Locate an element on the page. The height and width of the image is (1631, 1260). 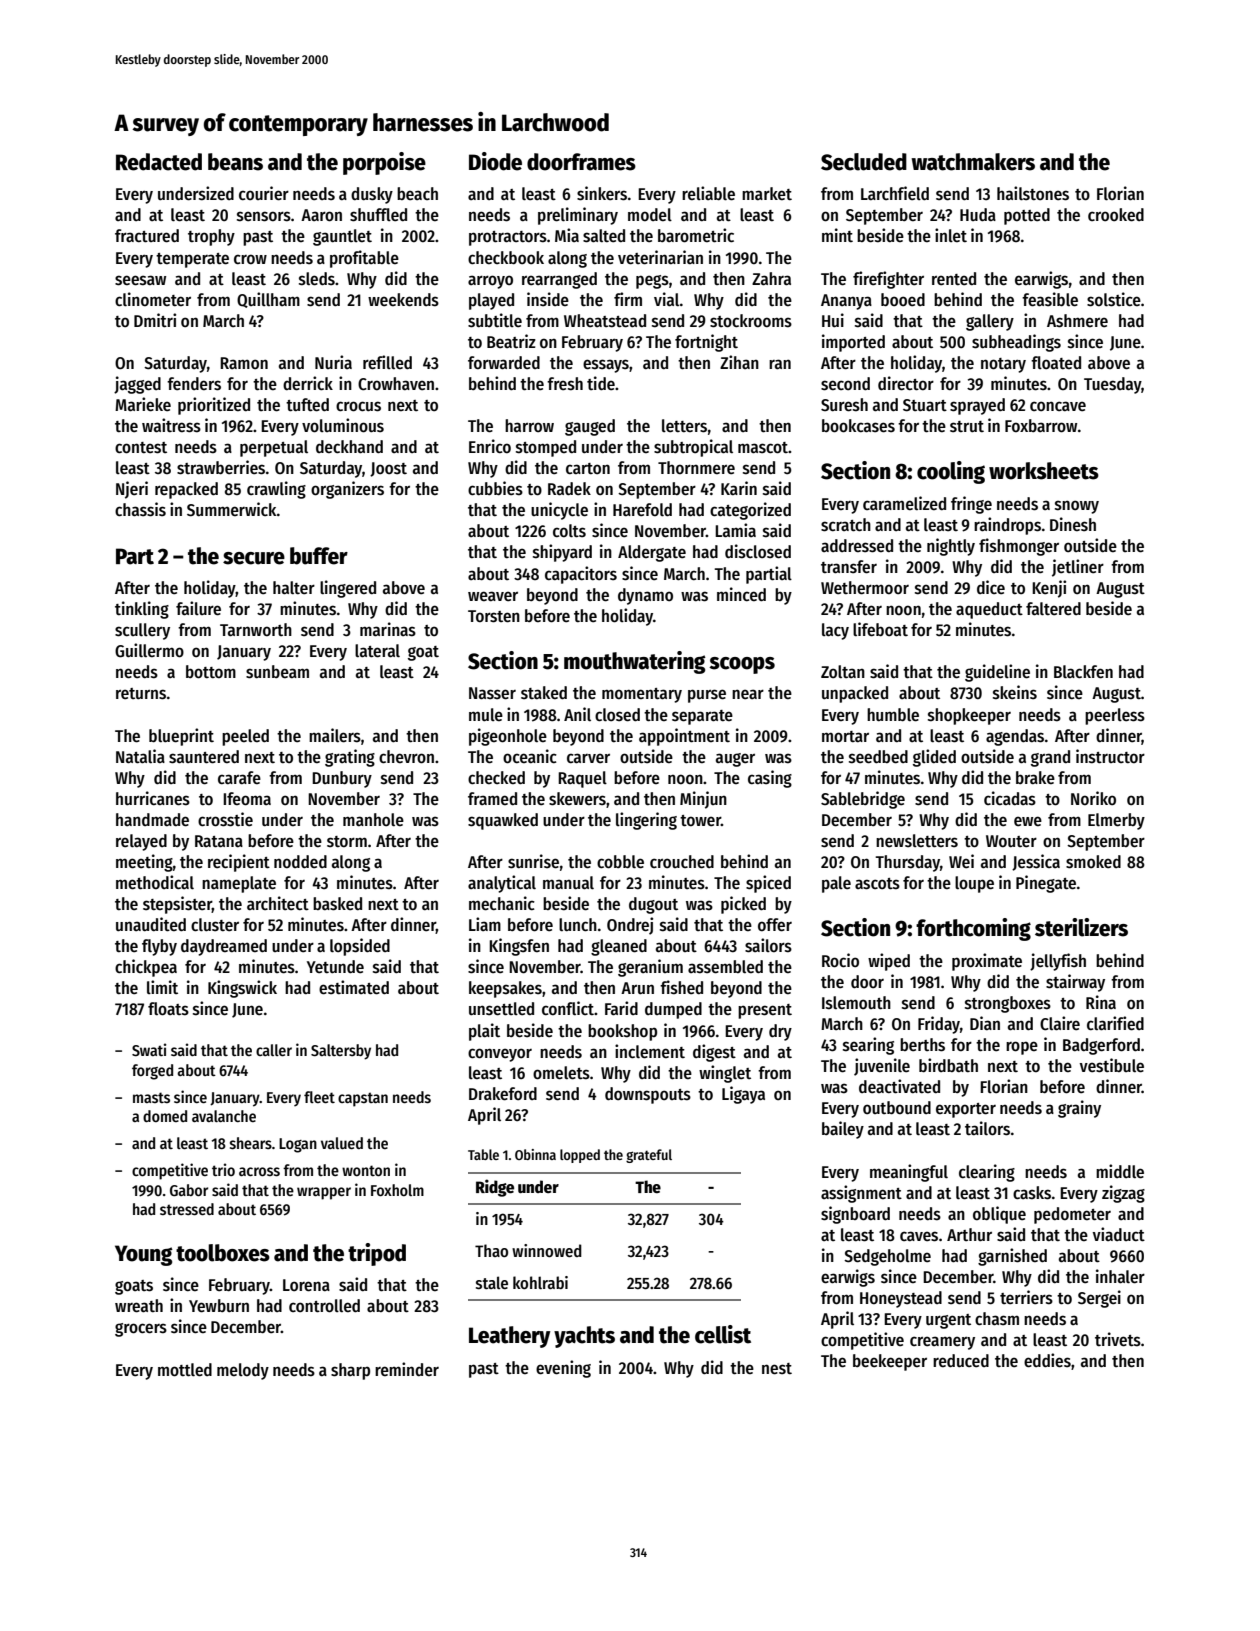
crooked is located at coordinates (1116, 215).
